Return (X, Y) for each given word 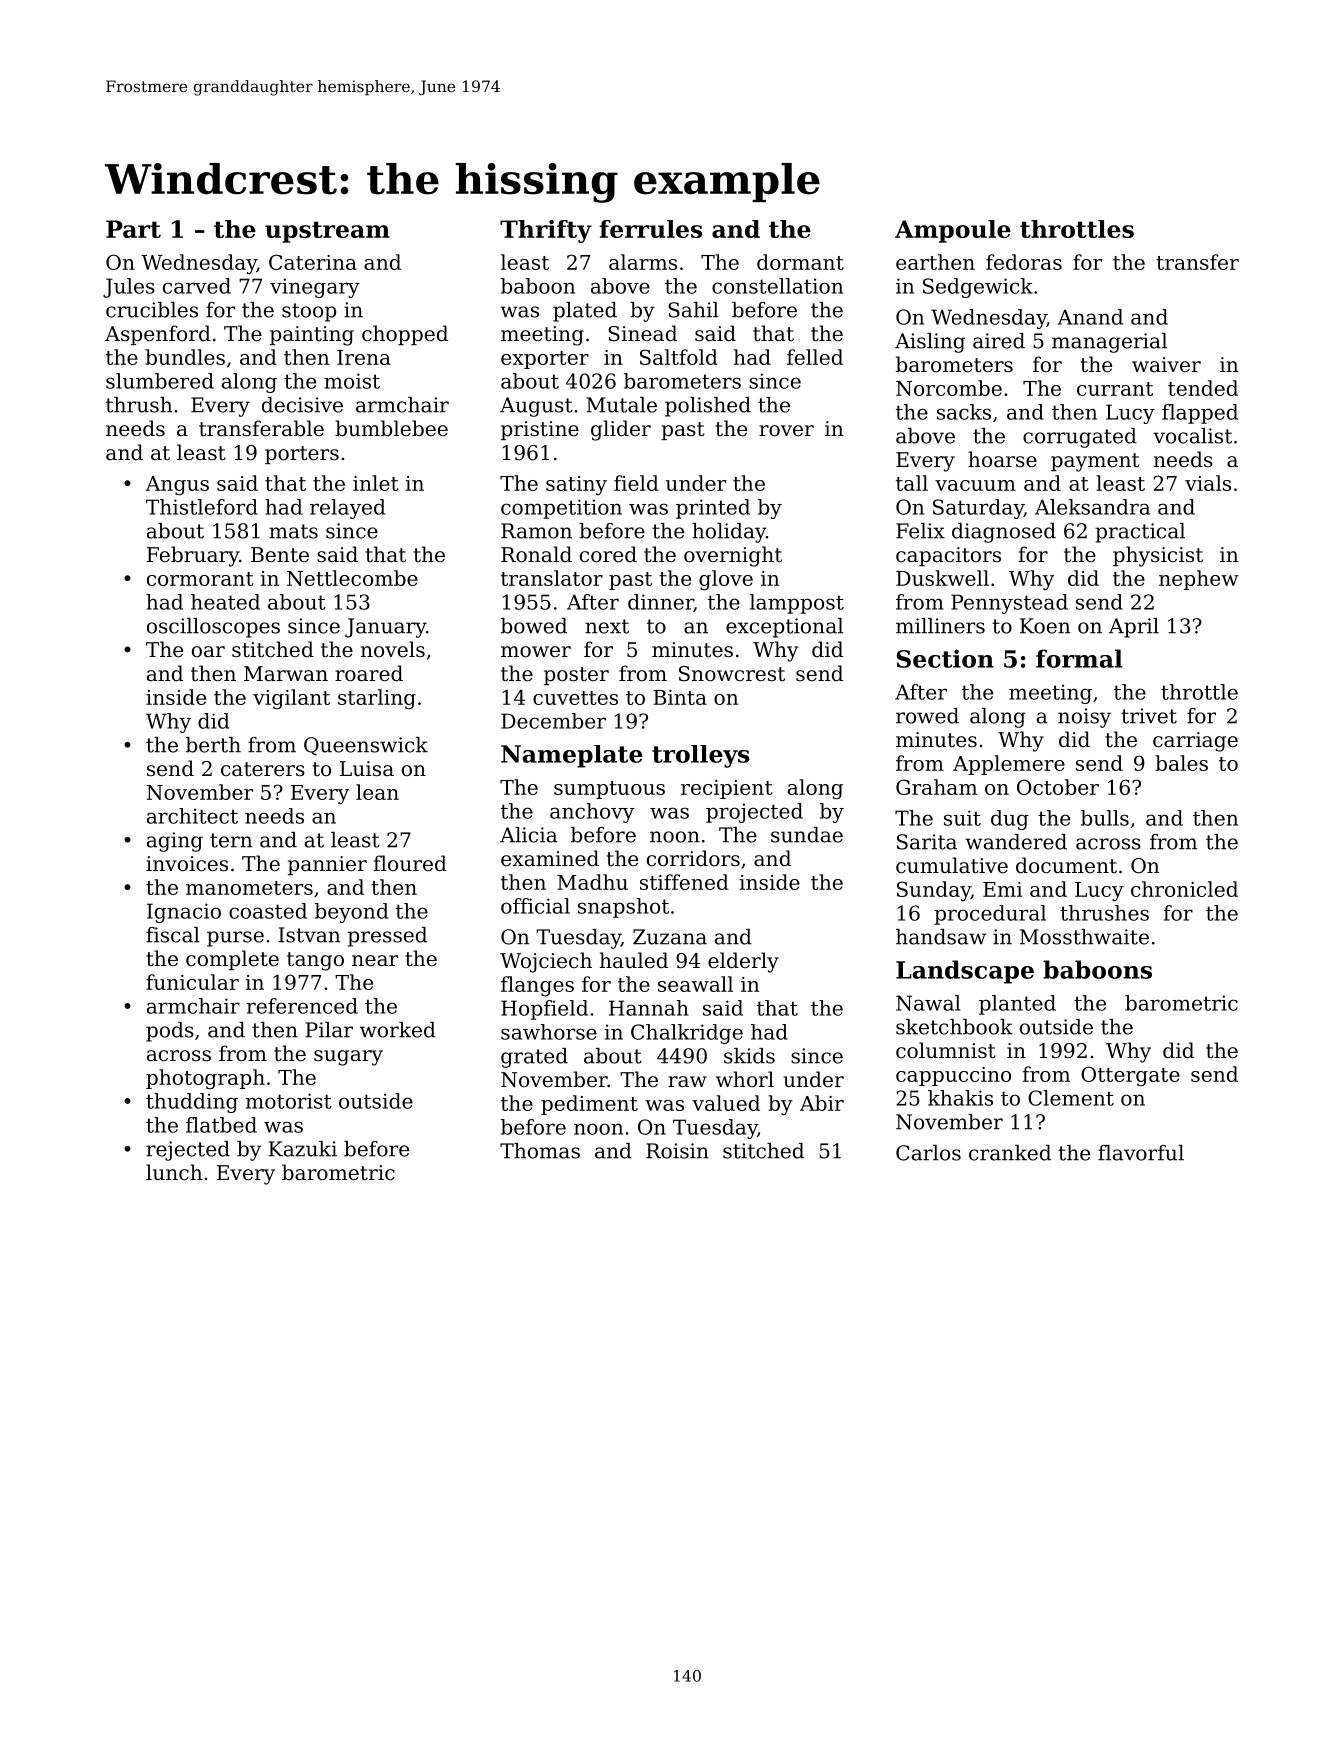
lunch (174, 1172)
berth (213, 745)
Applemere (1009, 765)
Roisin (677, 1151)
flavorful (1141, 1153)
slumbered (160, 381)
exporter (545, 360)
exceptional (784, 628)
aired (999, 341)
